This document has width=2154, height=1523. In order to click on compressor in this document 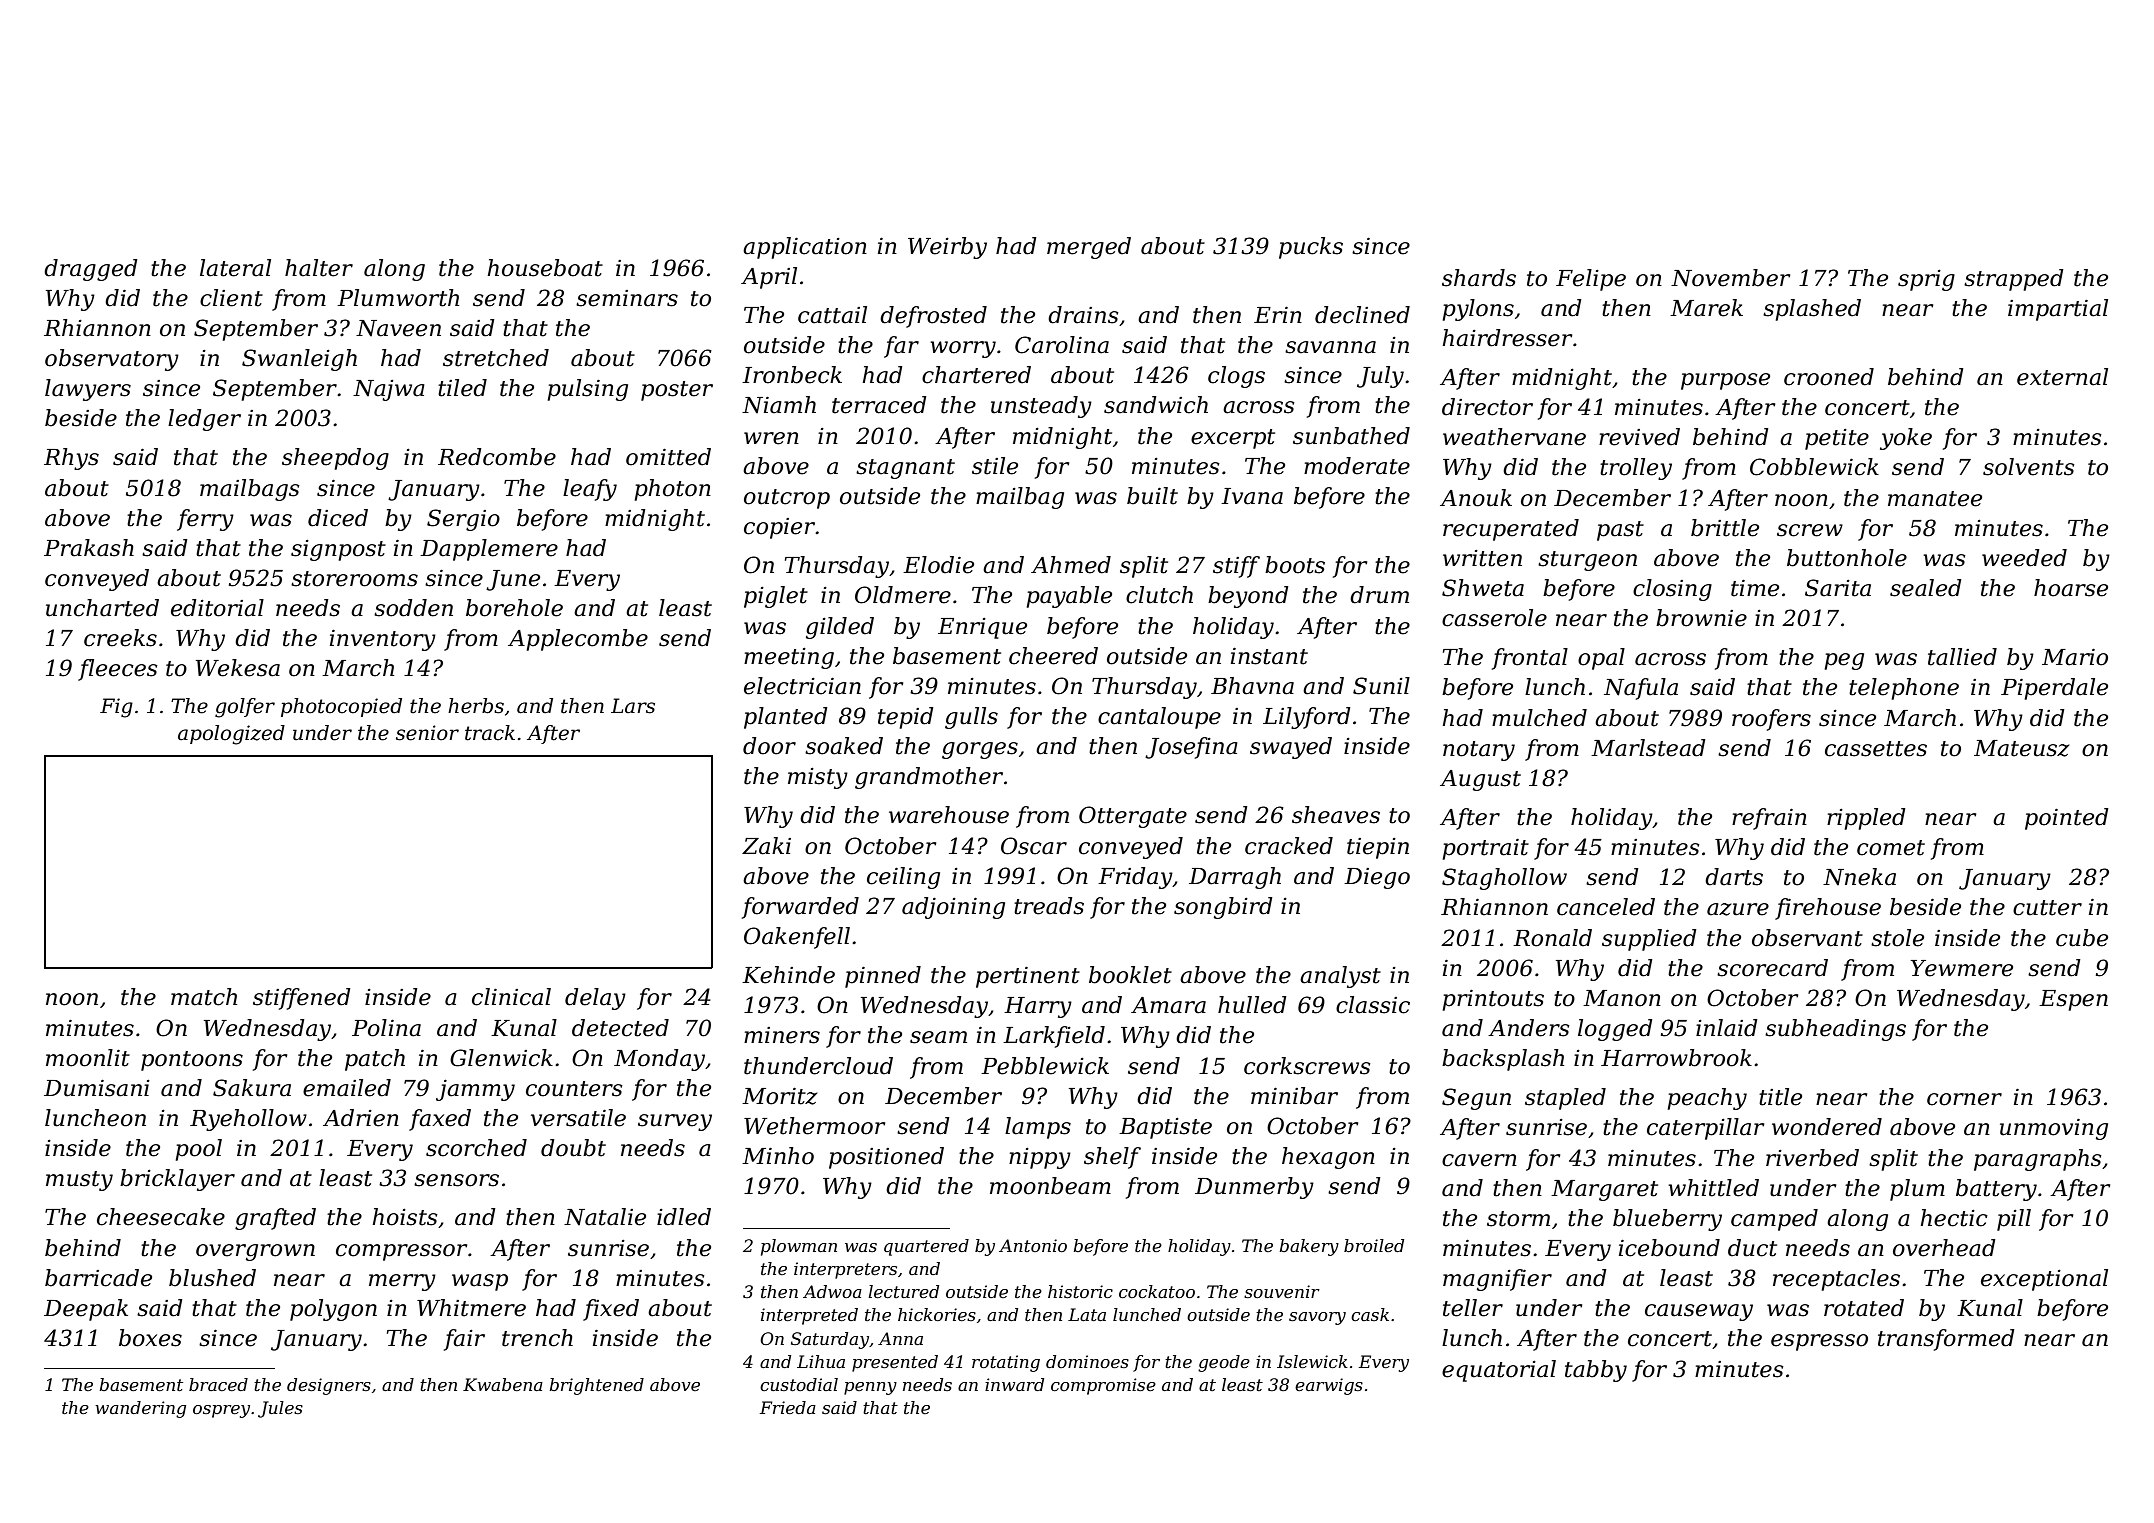, I will do `click(402, 1252)`.
